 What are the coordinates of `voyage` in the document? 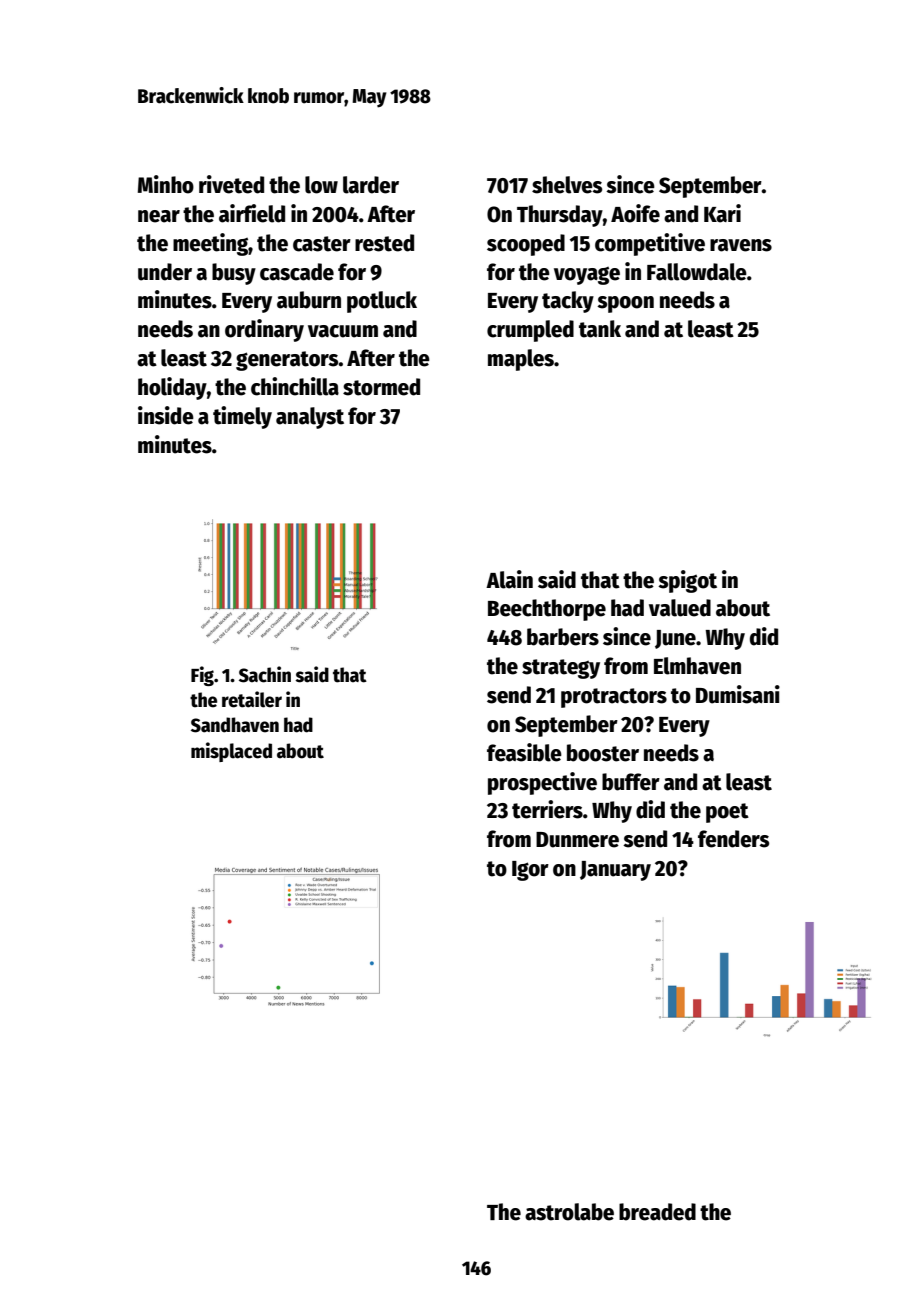 It's located at (587, 276).
